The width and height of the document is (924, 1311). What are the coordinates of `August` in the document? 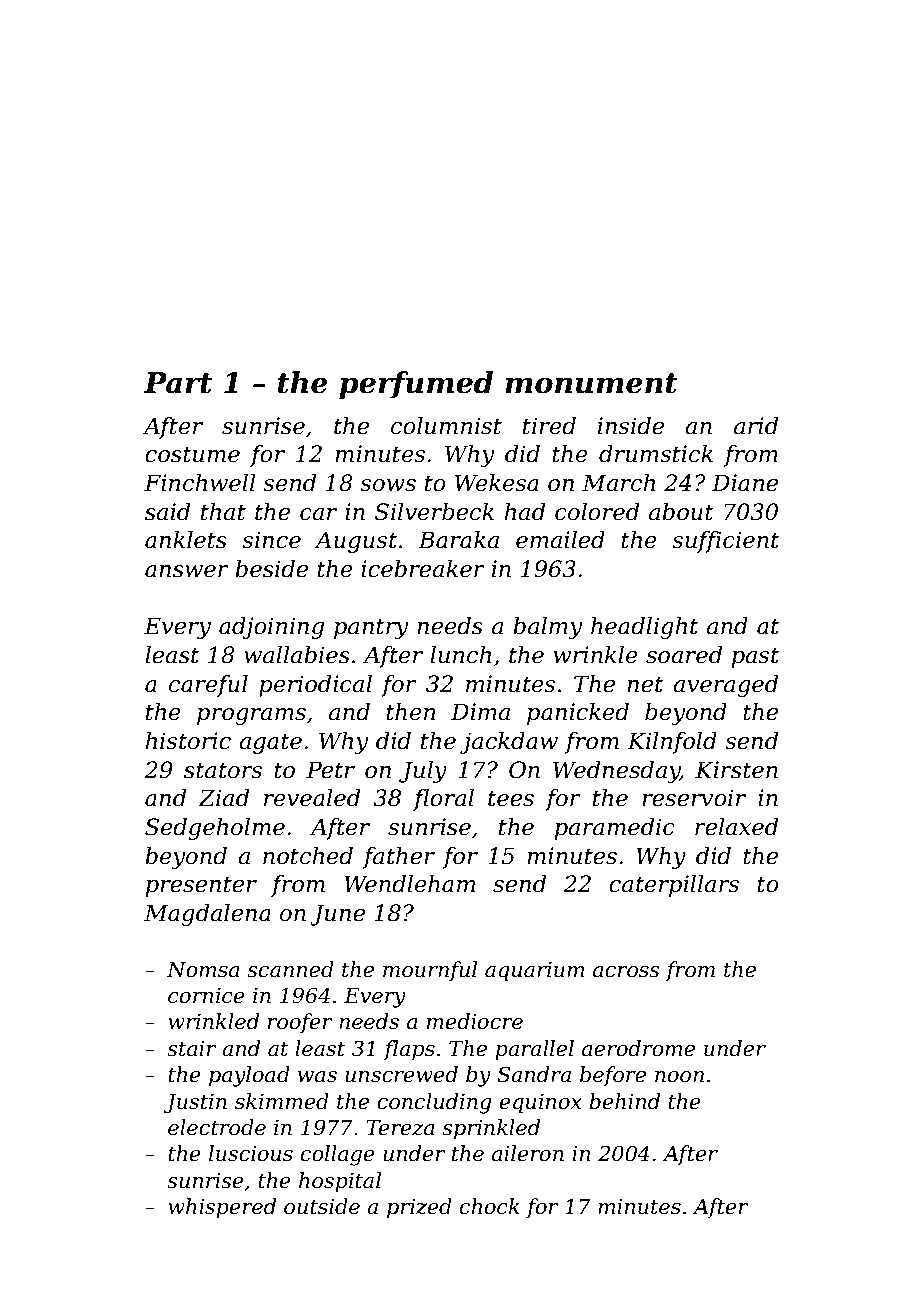 It's located at (355, 542).
